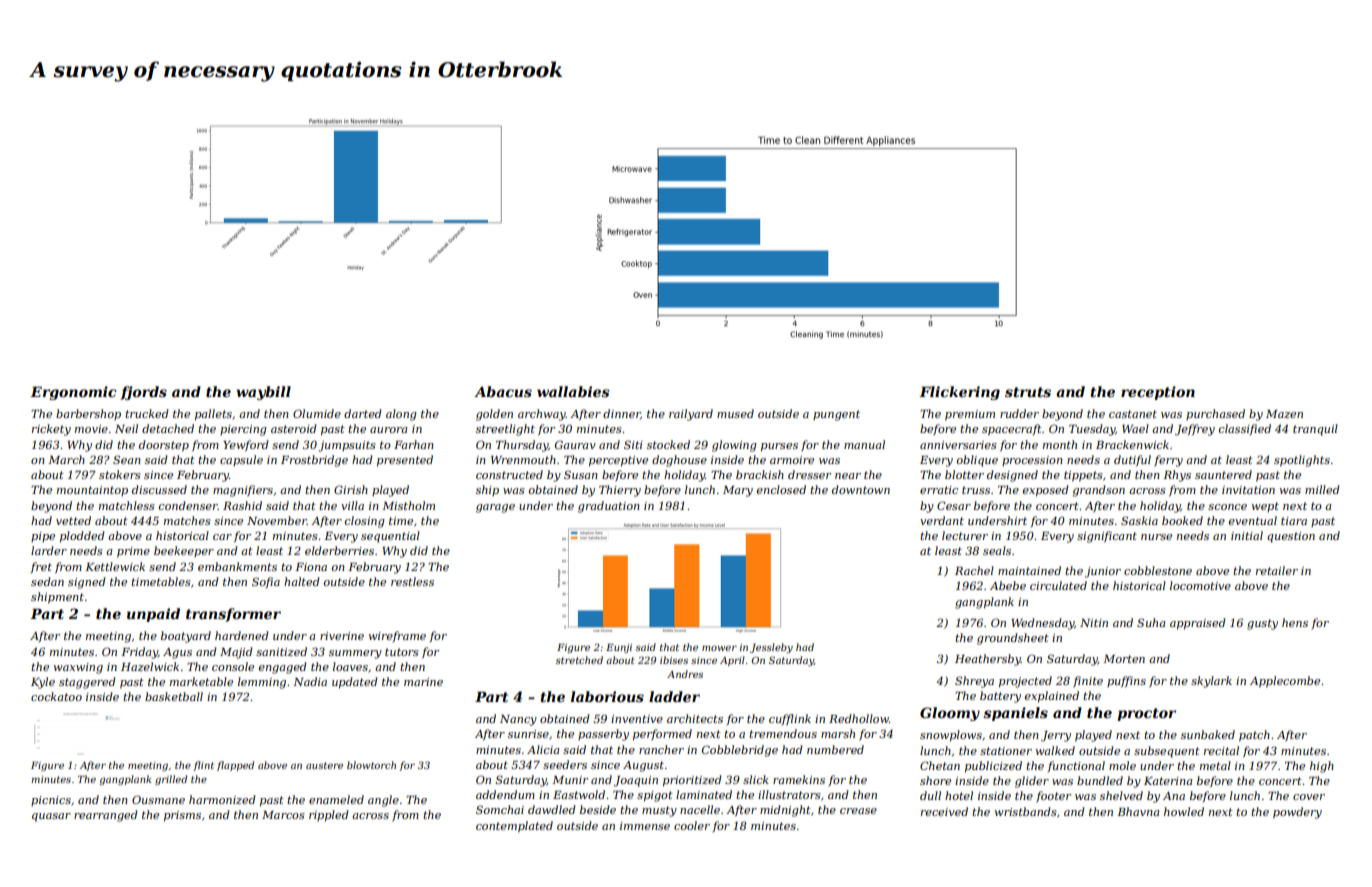 Image resolution: width=1372 pixels, height=887 pixels. I want to click on ladder, so click(674, 696).
